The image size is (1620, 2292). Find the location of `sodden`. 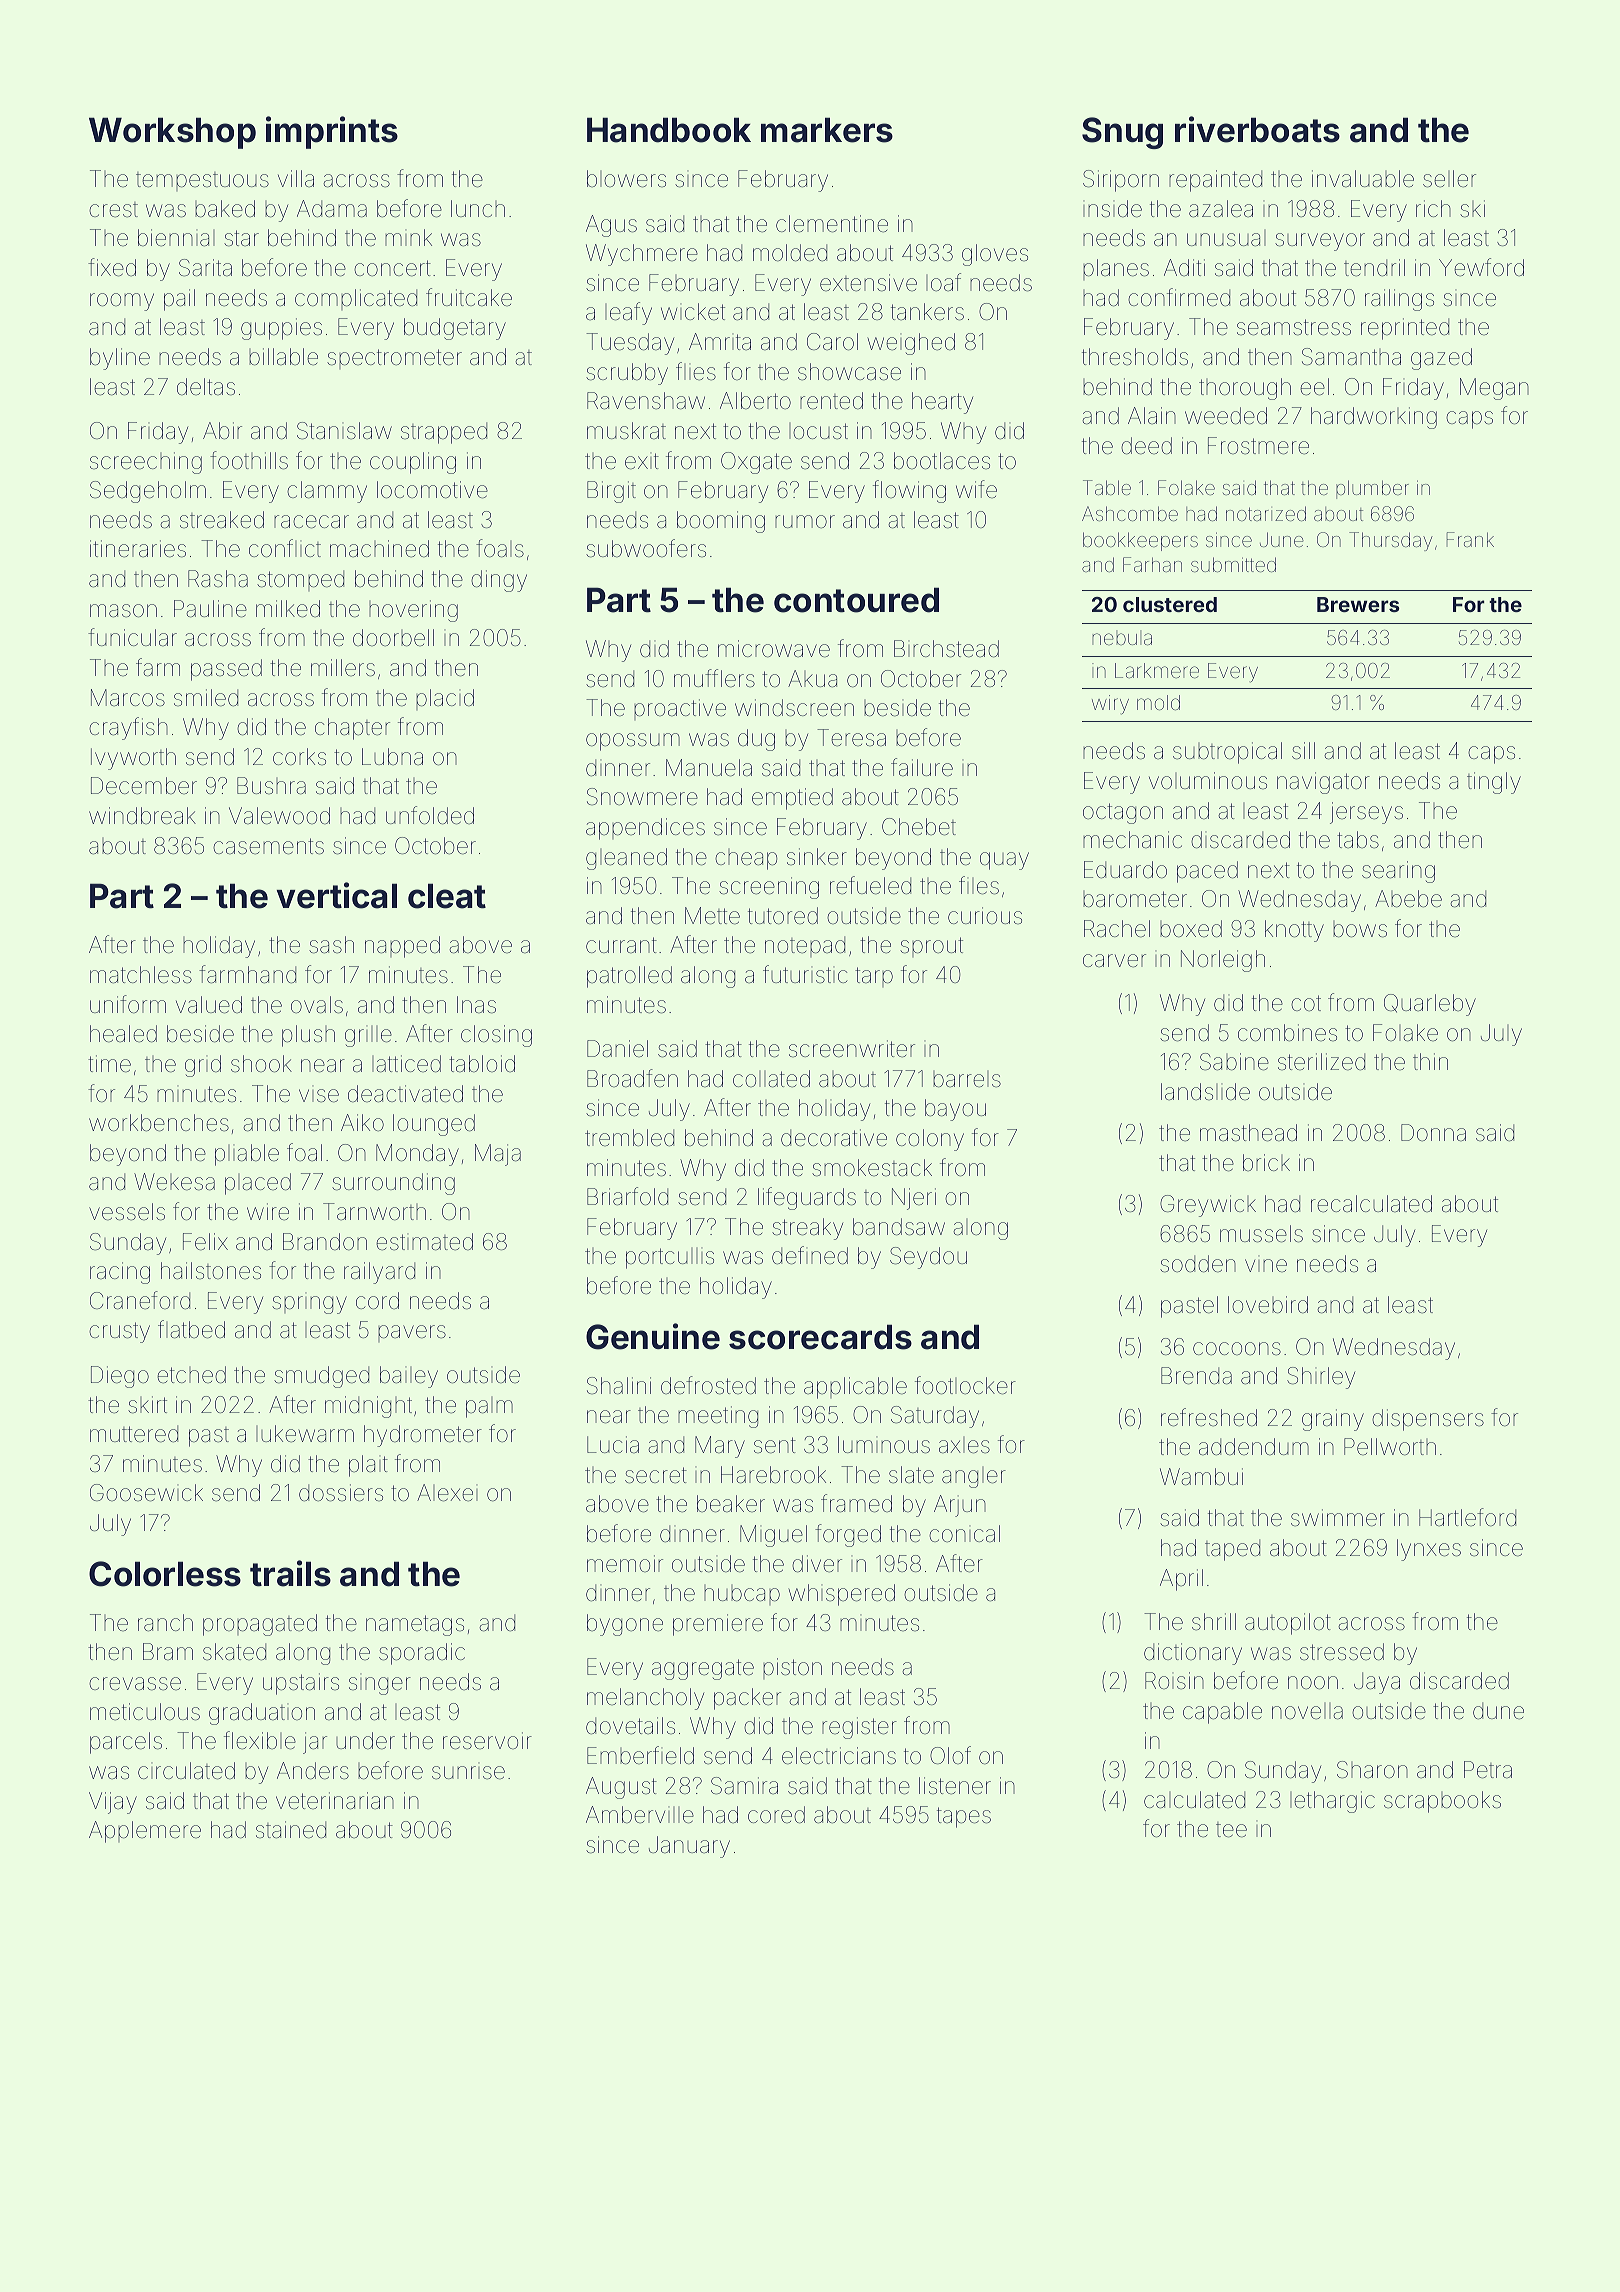

sodden is located at coordinates (1198, 1264).
